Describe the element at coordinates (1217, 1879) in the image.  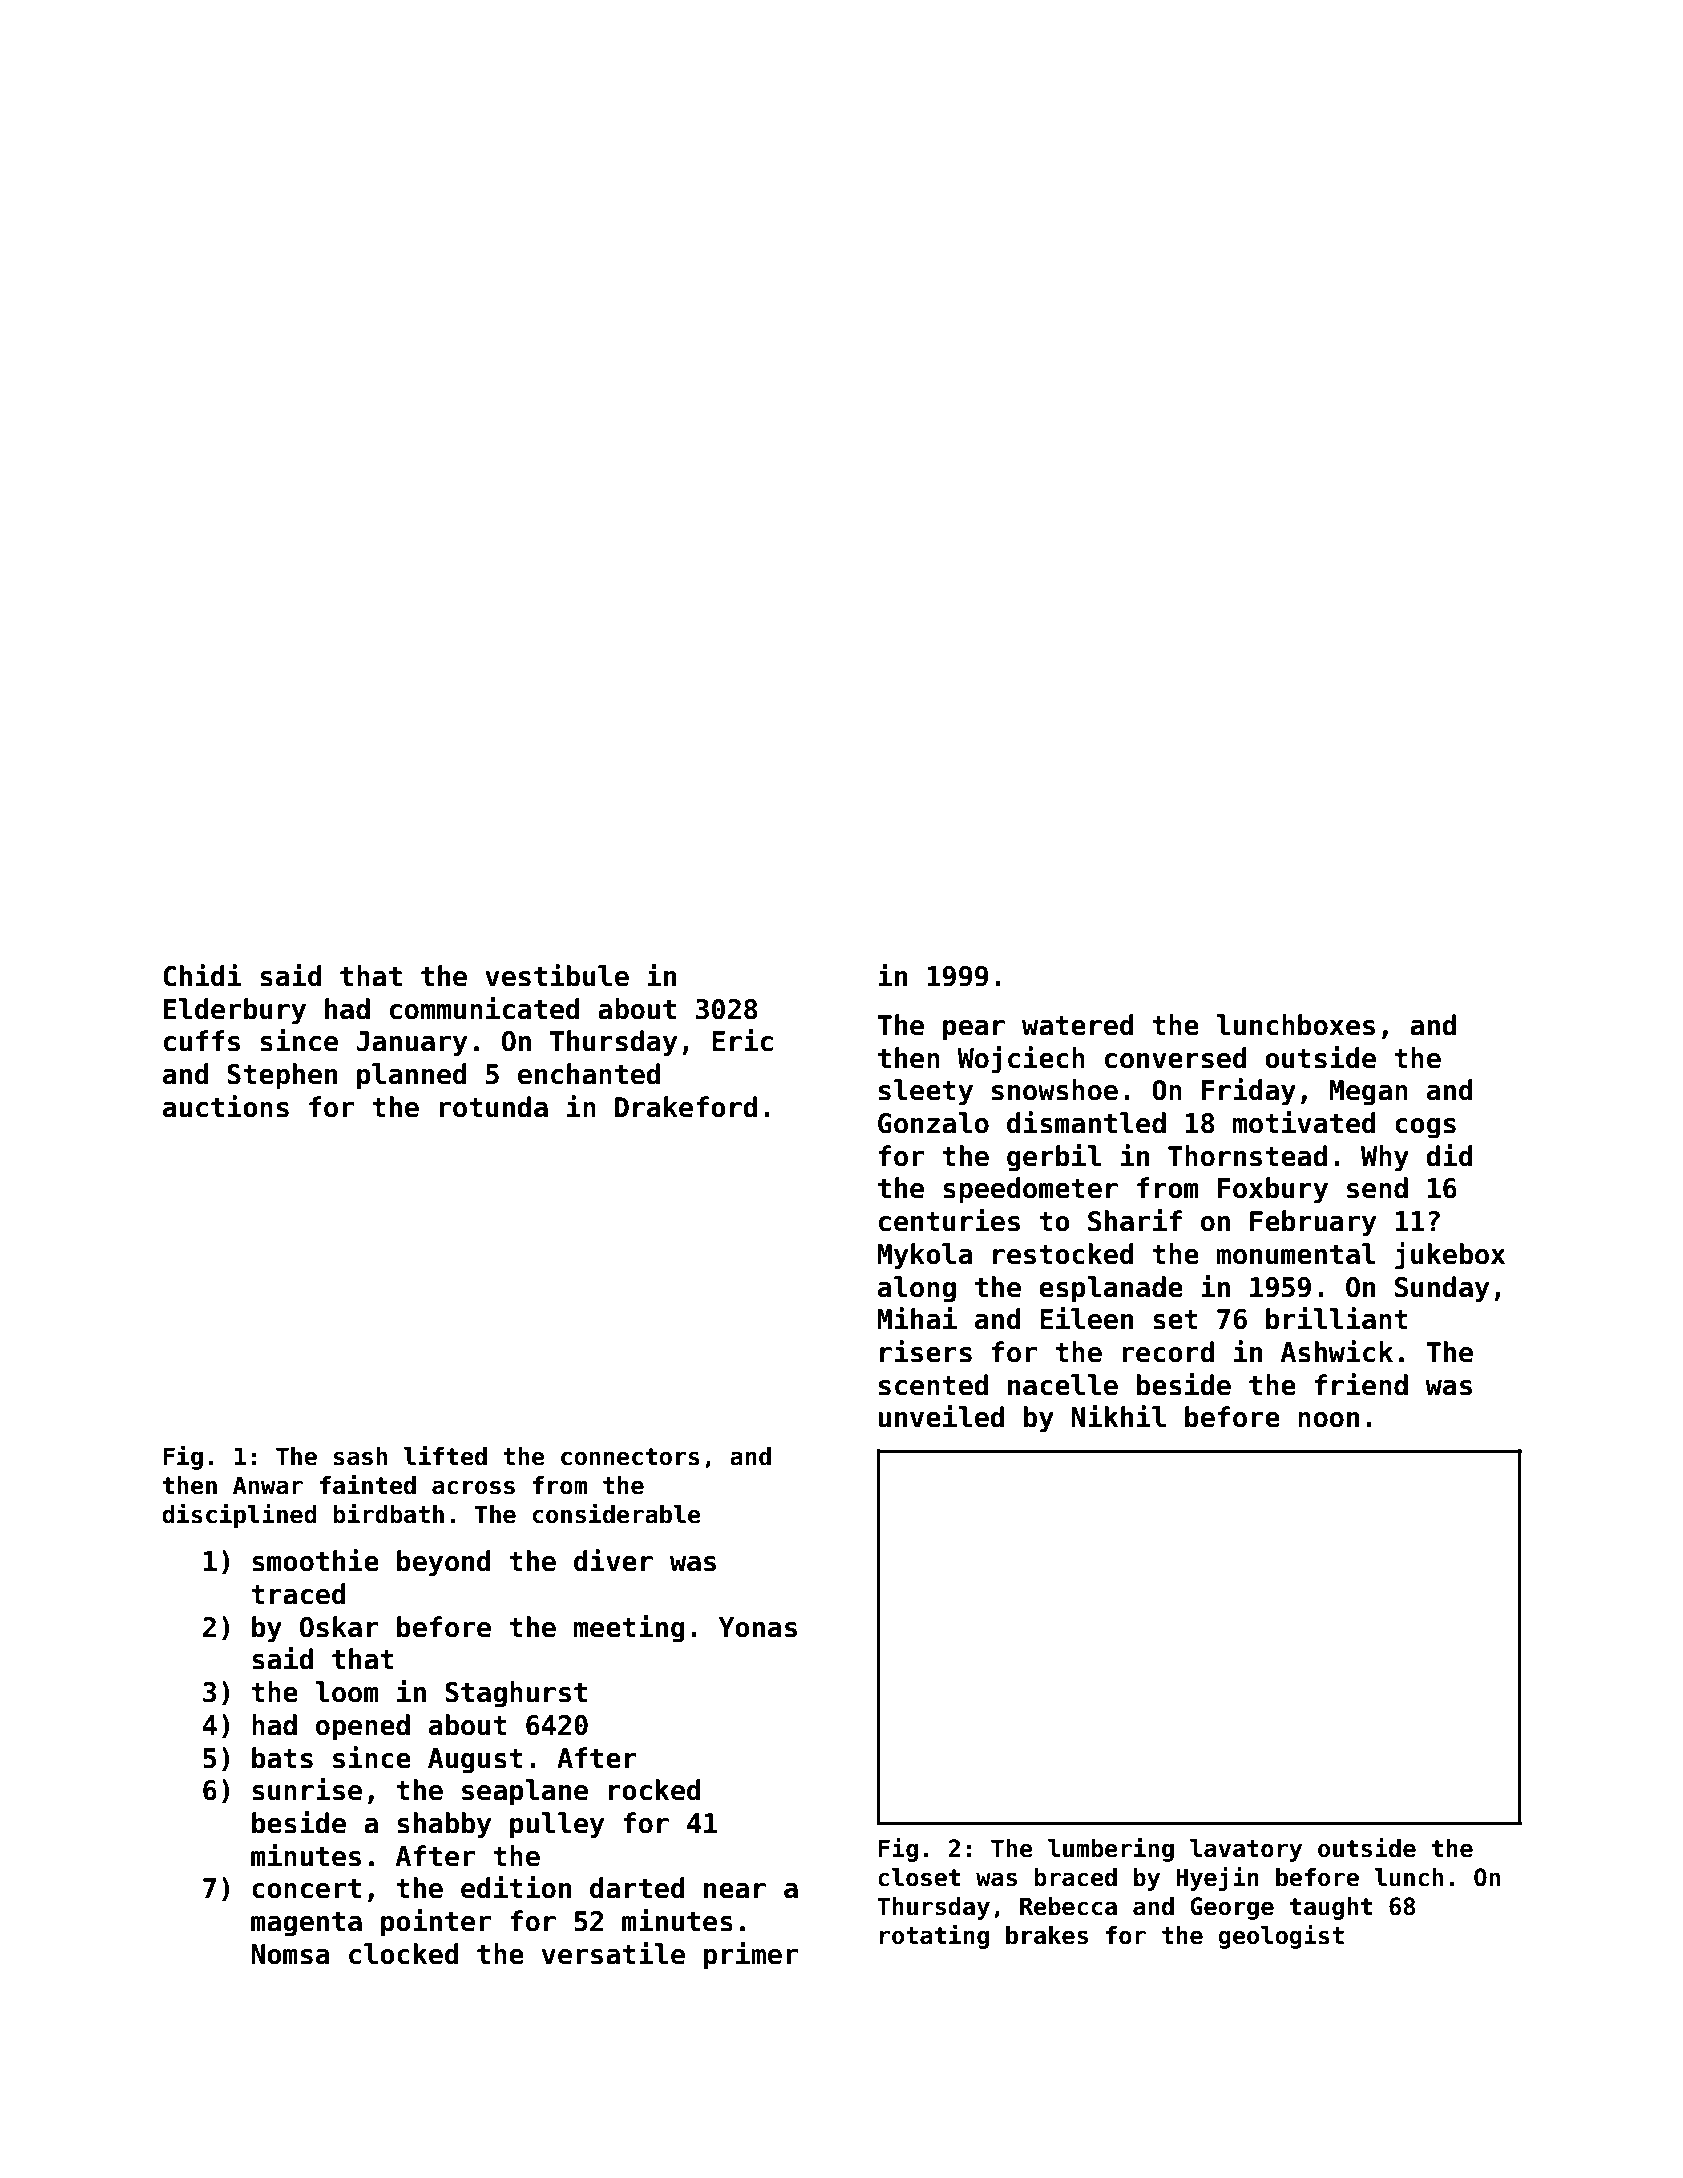
I see `Hyejin` at that location.
